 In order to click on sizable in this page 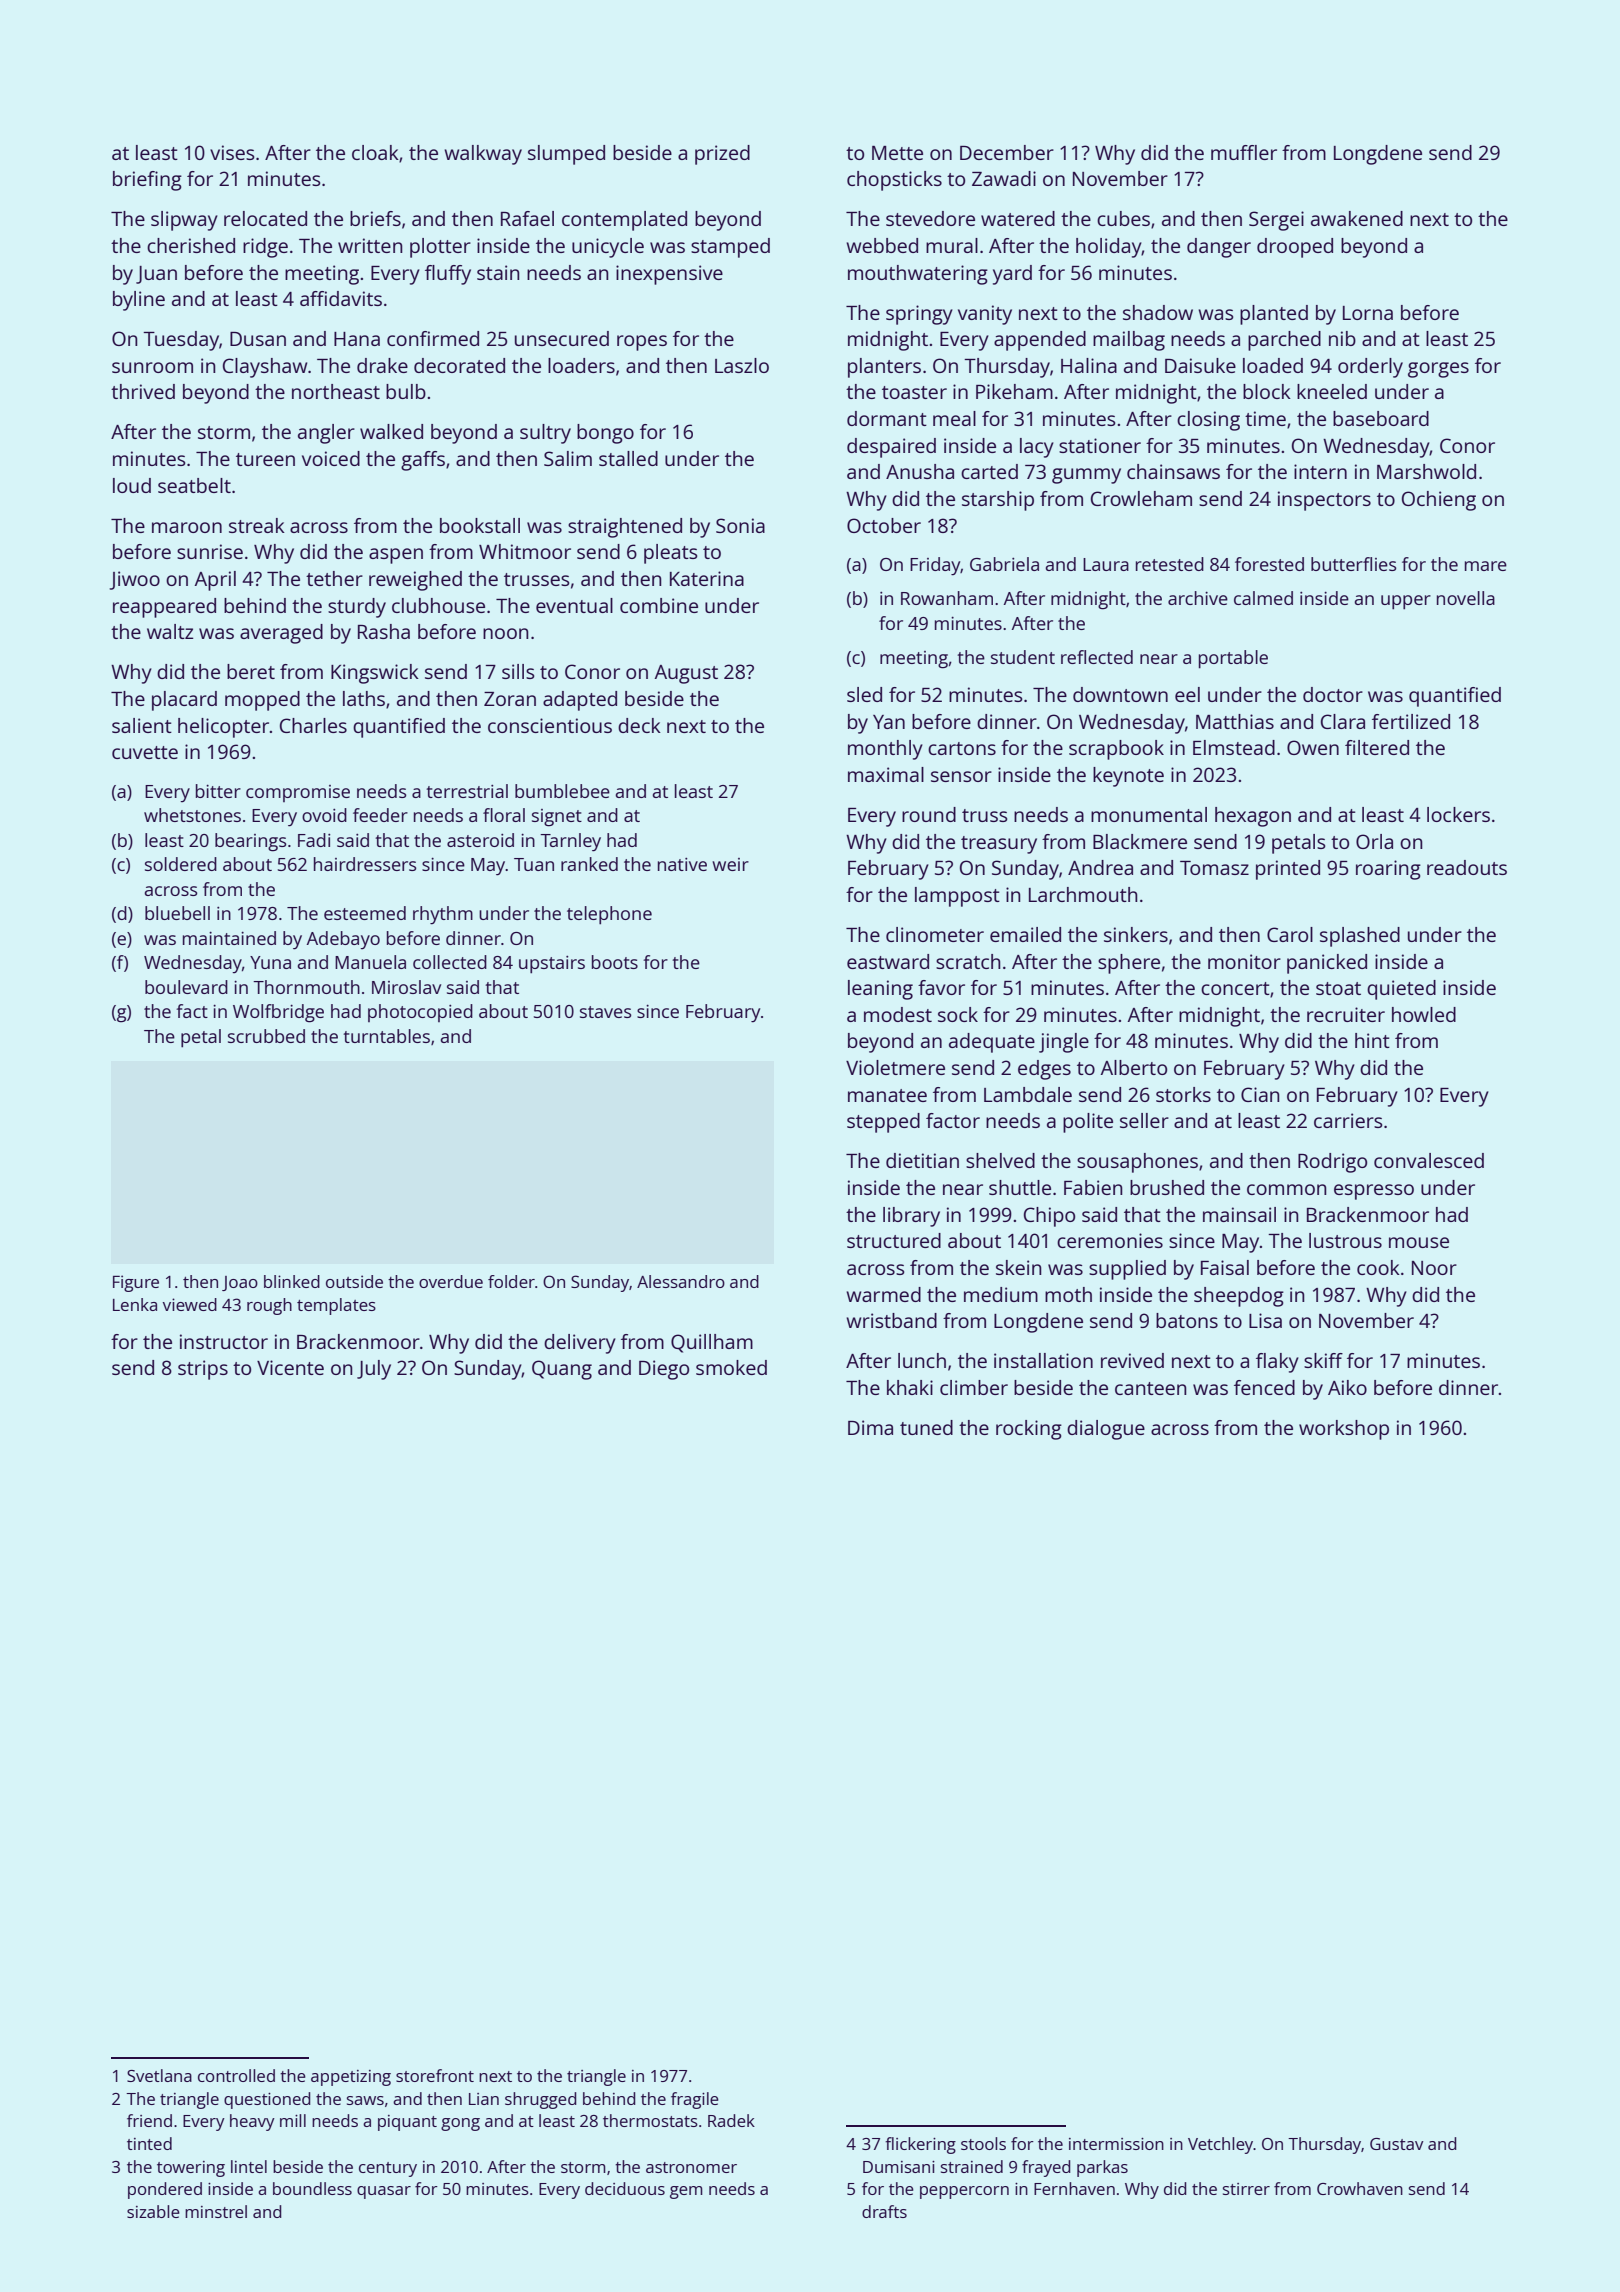, I will do `click(153, 2211)`.
